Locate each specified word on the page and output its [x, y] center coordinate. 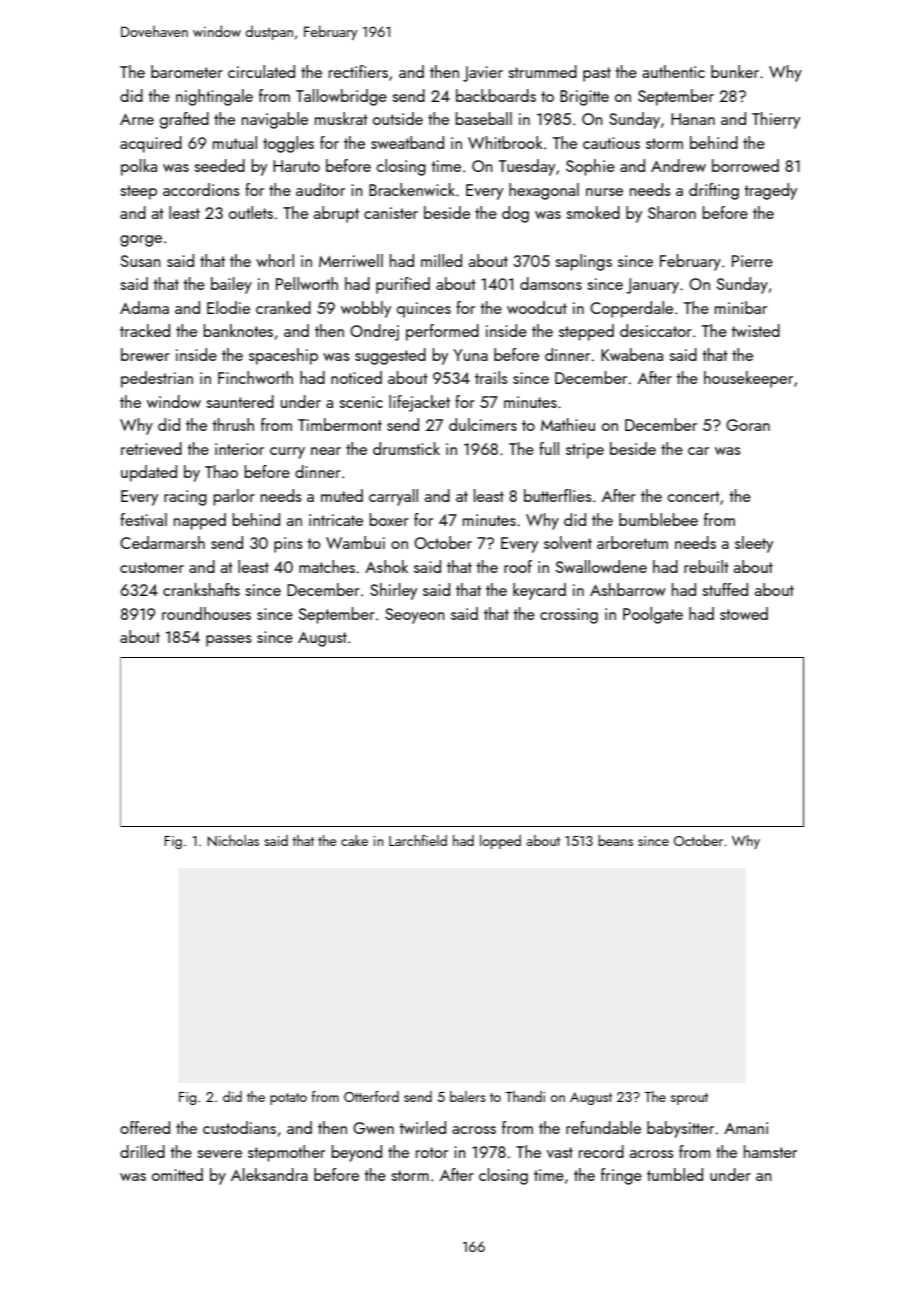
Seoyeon [415, 616]
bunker [735, 71]
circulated [261, 71]
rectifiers [358, 71]
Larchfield [418, 840]
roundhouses [206, 613]
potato [288, 1099]
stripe [585, 451]
